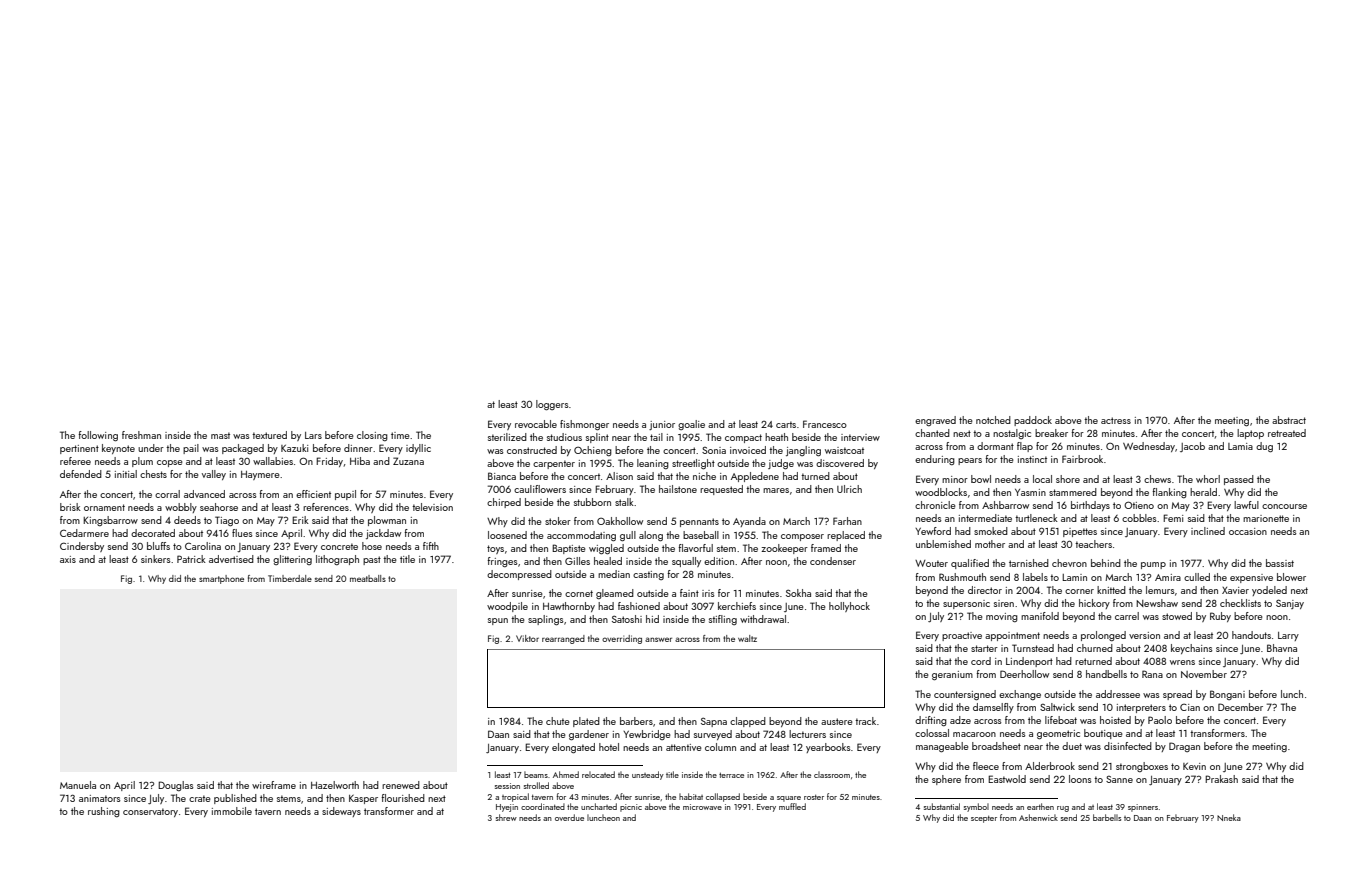 The height and width of the screenshot is (887, 1372). What do you see at coordinates (639, 606) in the screenshot?
I see `fashioned` at bounding box center [639, 606].
